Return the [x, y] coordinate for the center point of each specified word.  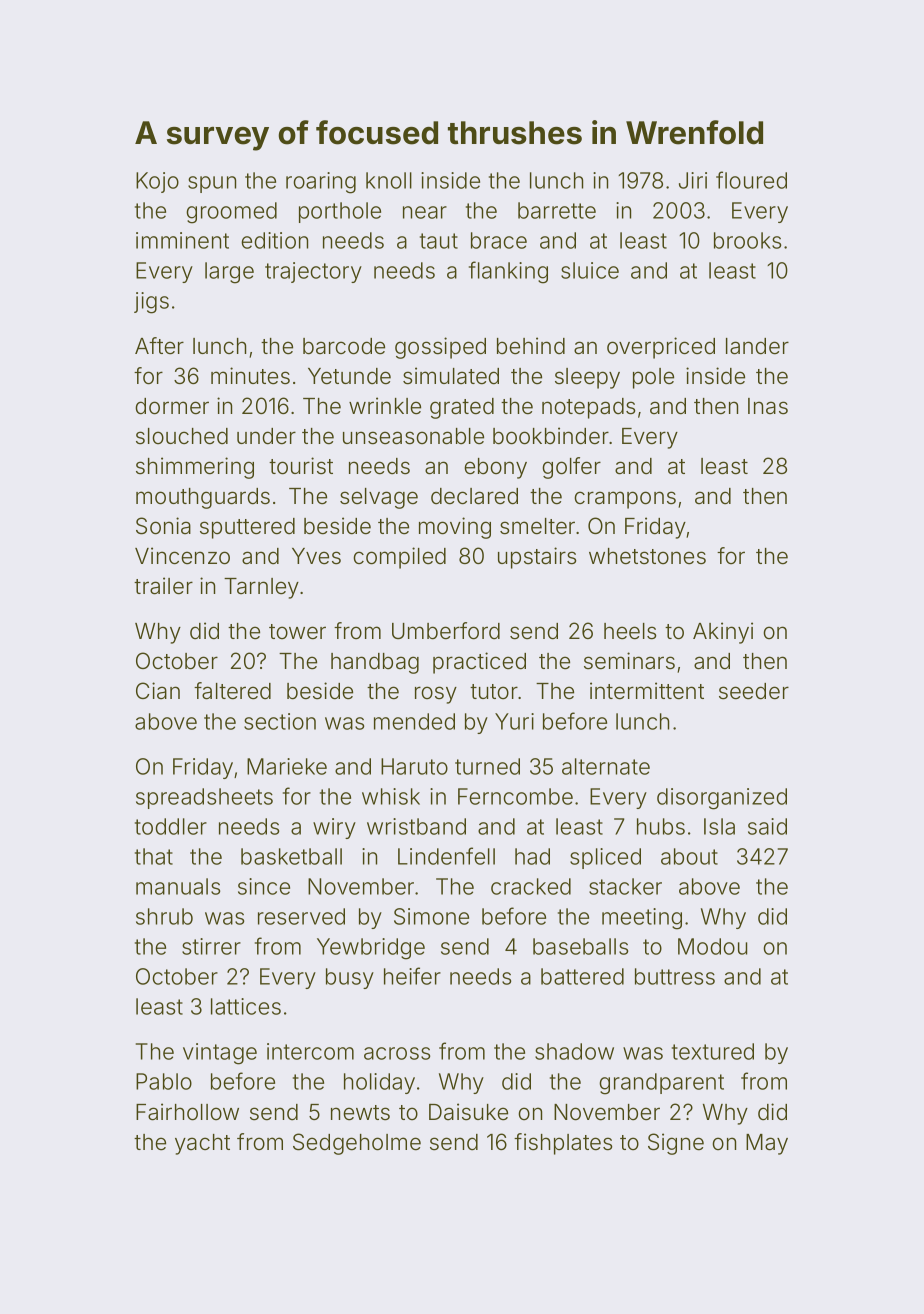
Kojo [157, 182]
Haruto [414, 766]
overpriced [661, 348]
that [154, 856]
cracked [531, 886]
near [425, 212]
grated [462, 408]
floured [751, 180]
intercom [310, 1051]
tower [297, 632]
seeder [754, 691]
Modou [712, 946]
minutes [250, 376]
